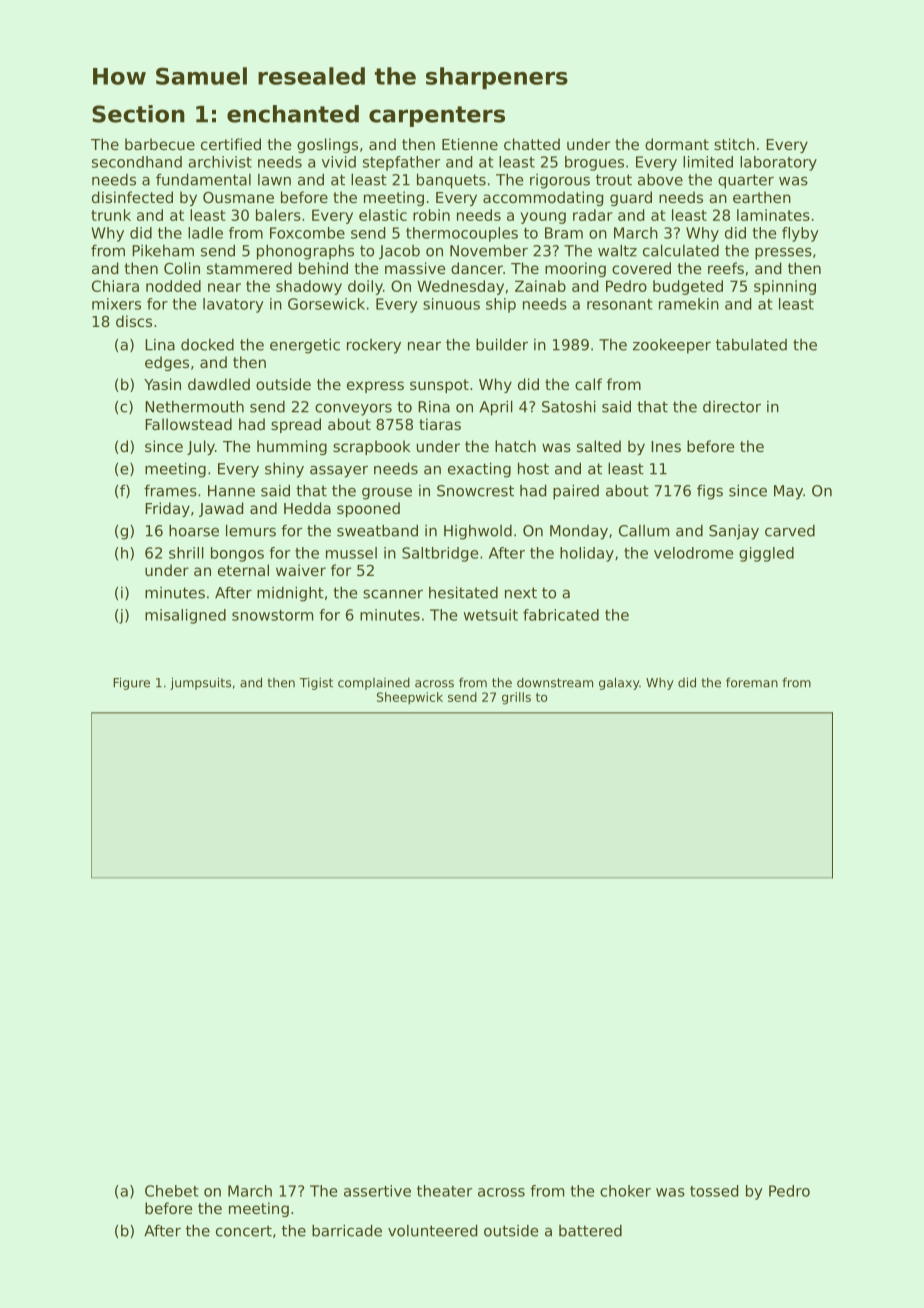  I want to click on jumpsuits, so click(200, 683).
